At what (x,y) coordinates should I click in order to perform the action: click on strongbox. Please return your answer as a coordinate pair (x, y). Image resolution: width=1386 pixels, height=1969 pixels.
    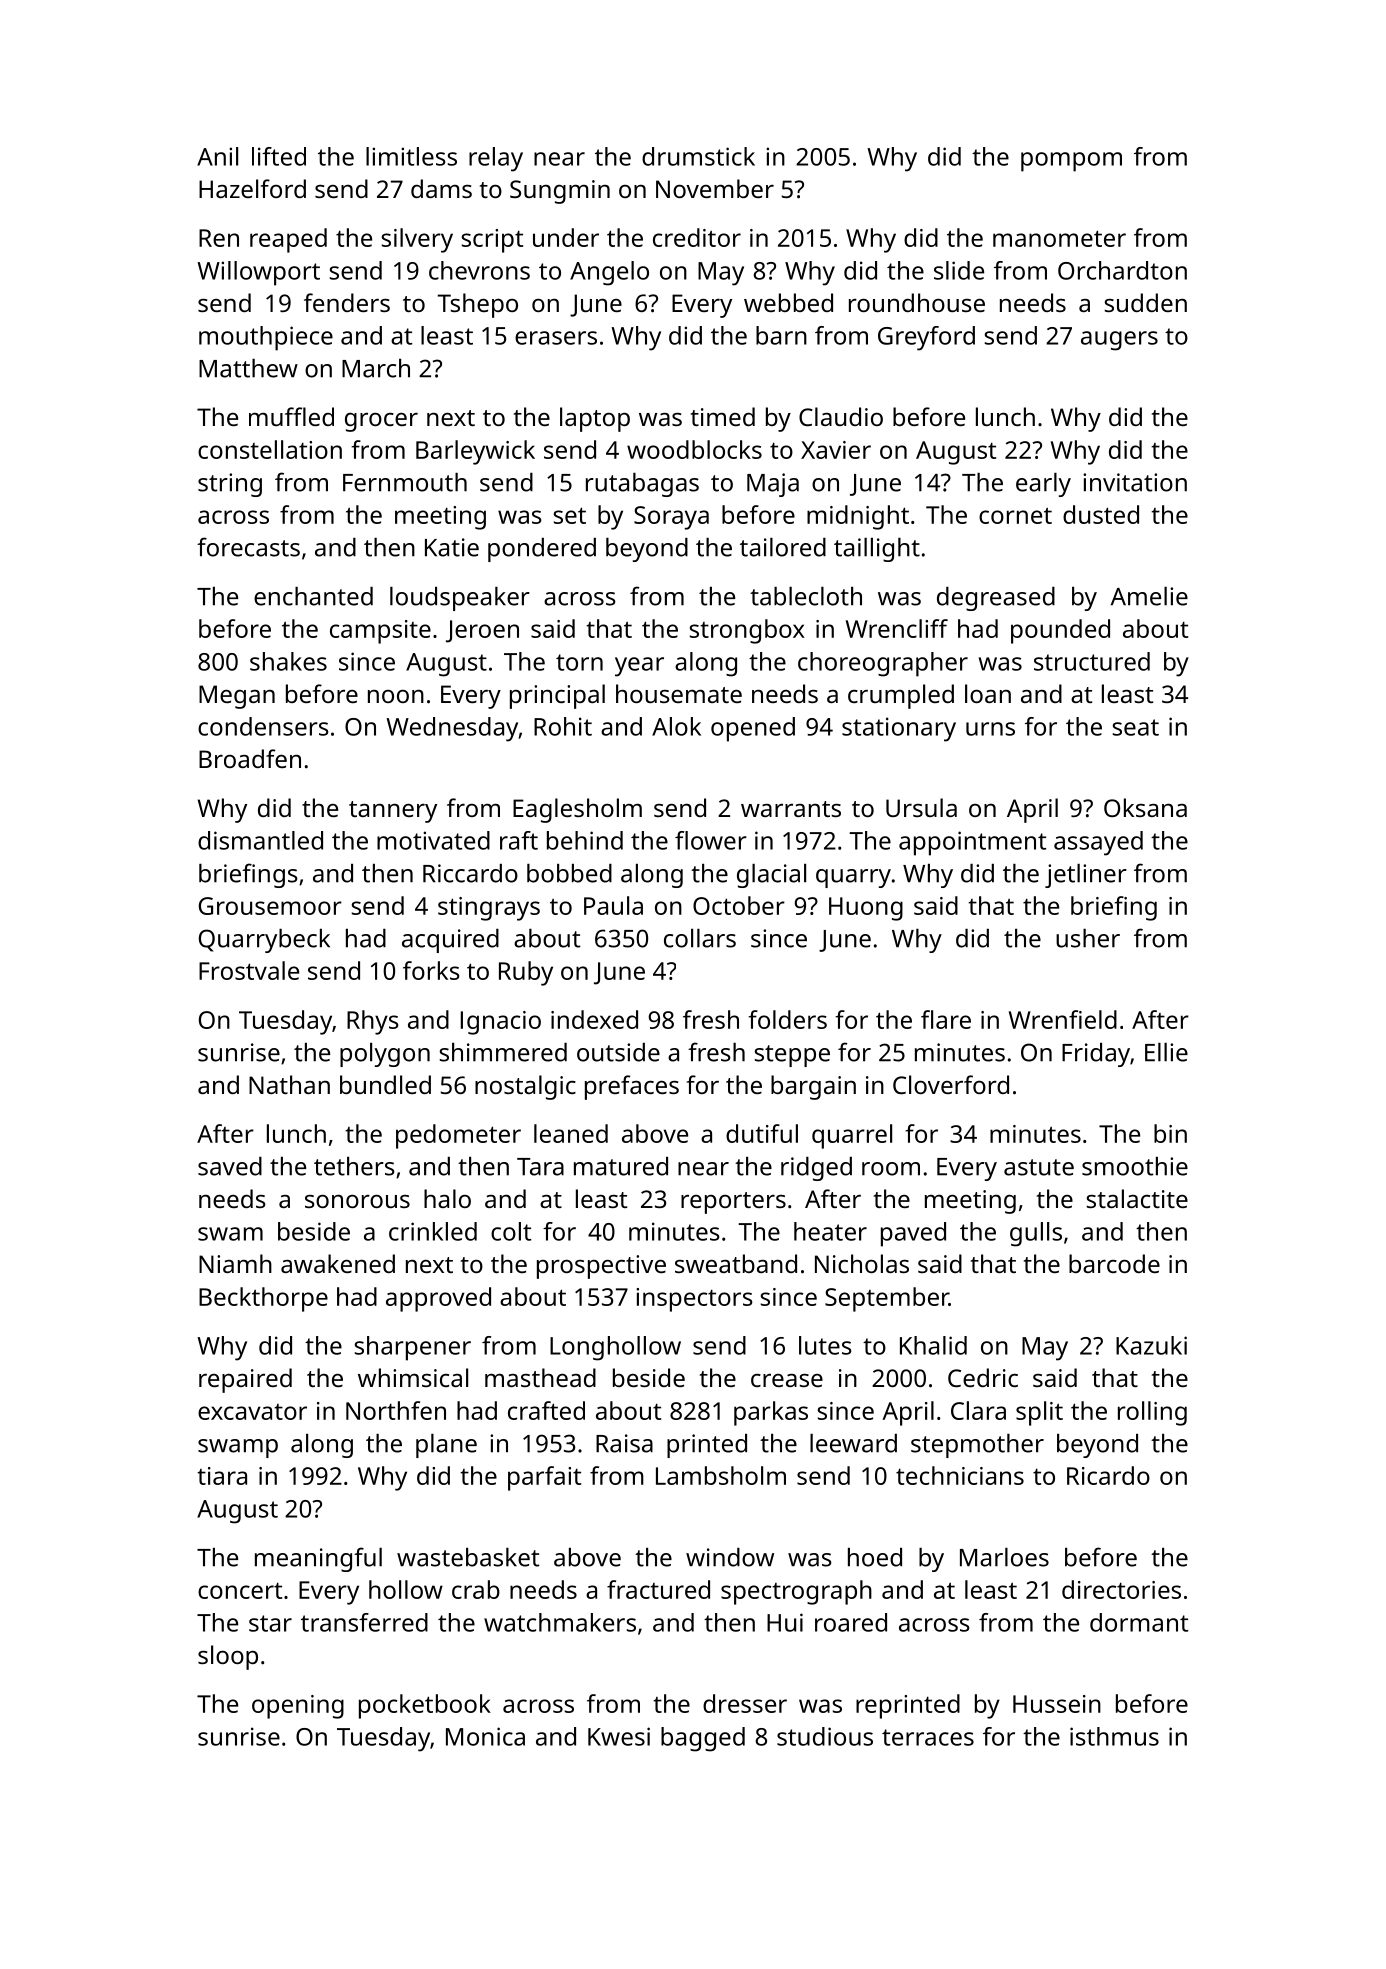
    Looking at the image, I should click on (747, 631).
